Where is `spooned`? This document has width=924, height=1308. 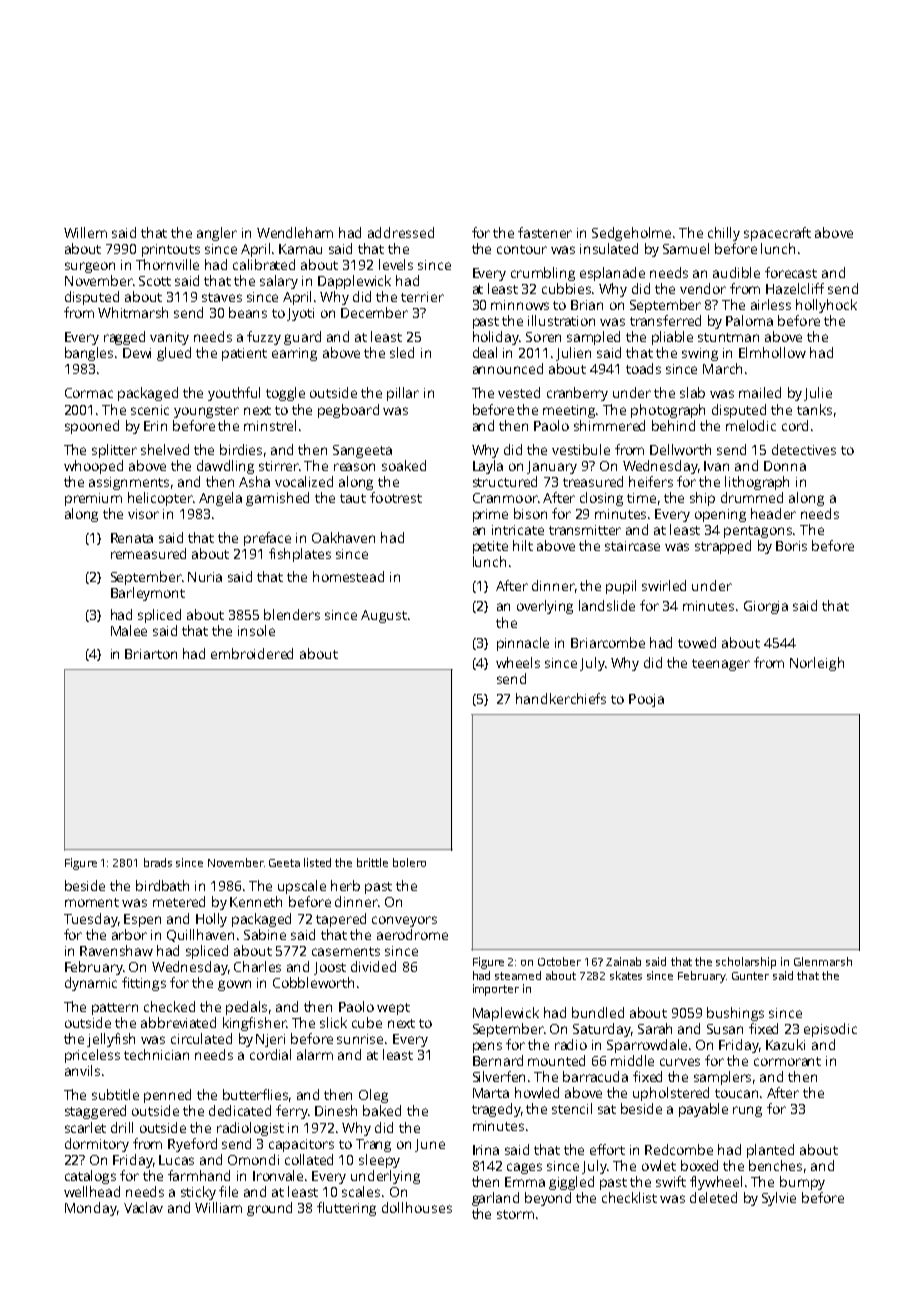 spooned is located at coordinates (92, 427).
